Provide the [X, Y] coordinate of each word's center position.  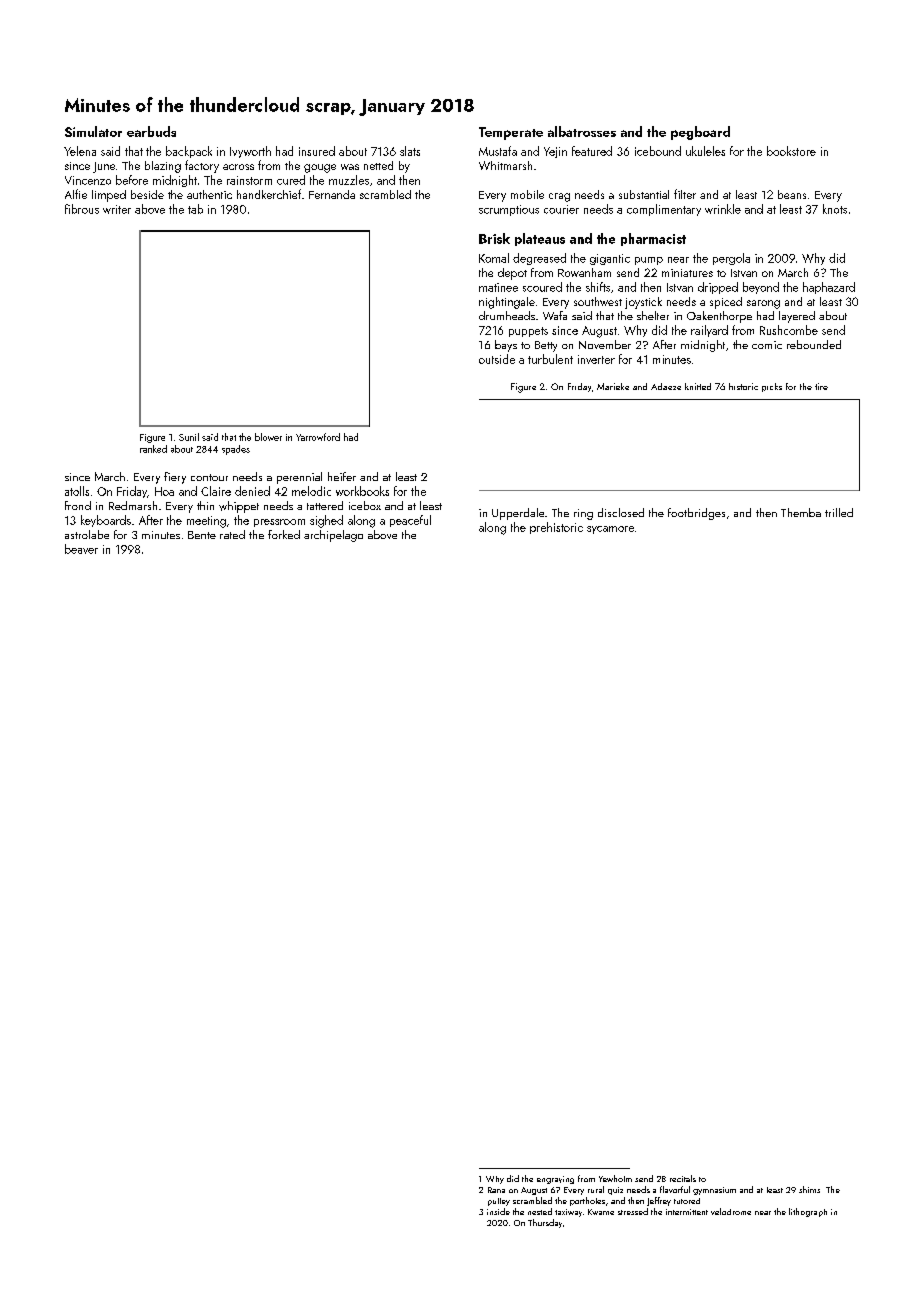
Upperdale [518, 514]
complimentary [664, 210]
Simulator [93, 131]
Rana [496, 1190]
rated [232, 534]
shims [809, 1189]
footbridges [696, 514]
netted [378, 165]
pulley [499, 1202]
